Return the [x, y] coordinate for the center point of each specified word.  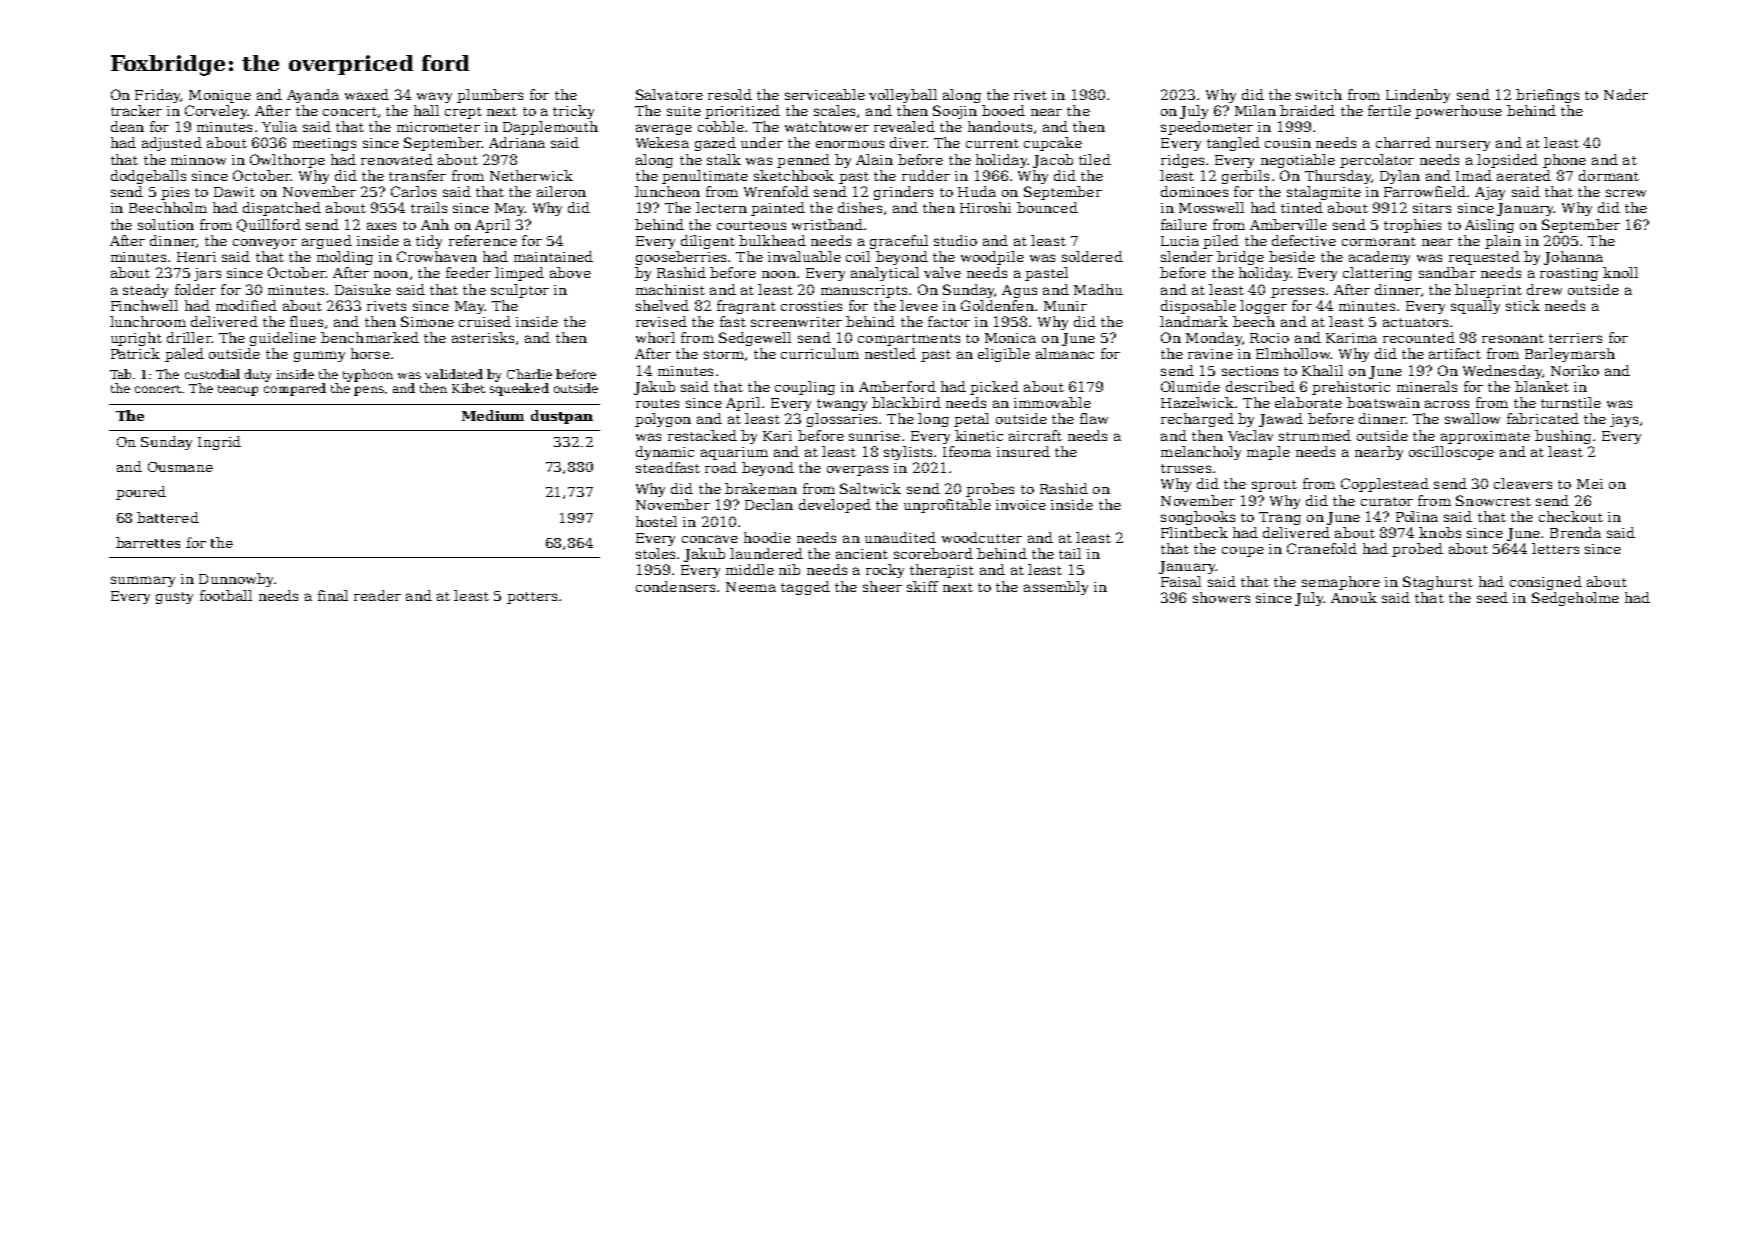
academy [1379, 258]
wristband [827, 224]
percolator [1377, 161]
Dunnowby [236, 580]
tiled [1095, 159]
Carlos [413, 191]
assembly [1056, 588]
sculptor [520, 291]
